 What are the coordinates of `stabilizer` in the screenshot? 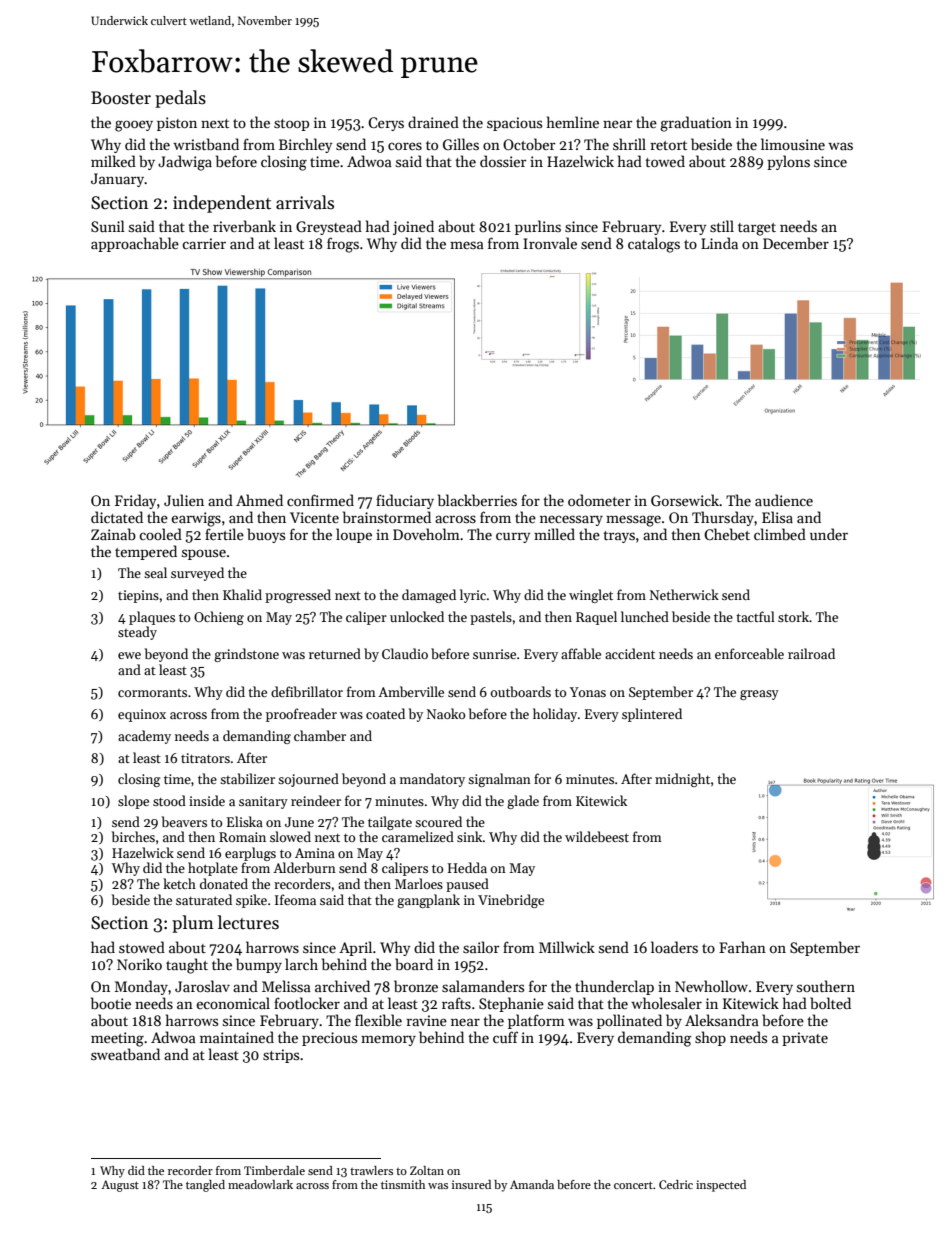 It's located at (247, 778).
